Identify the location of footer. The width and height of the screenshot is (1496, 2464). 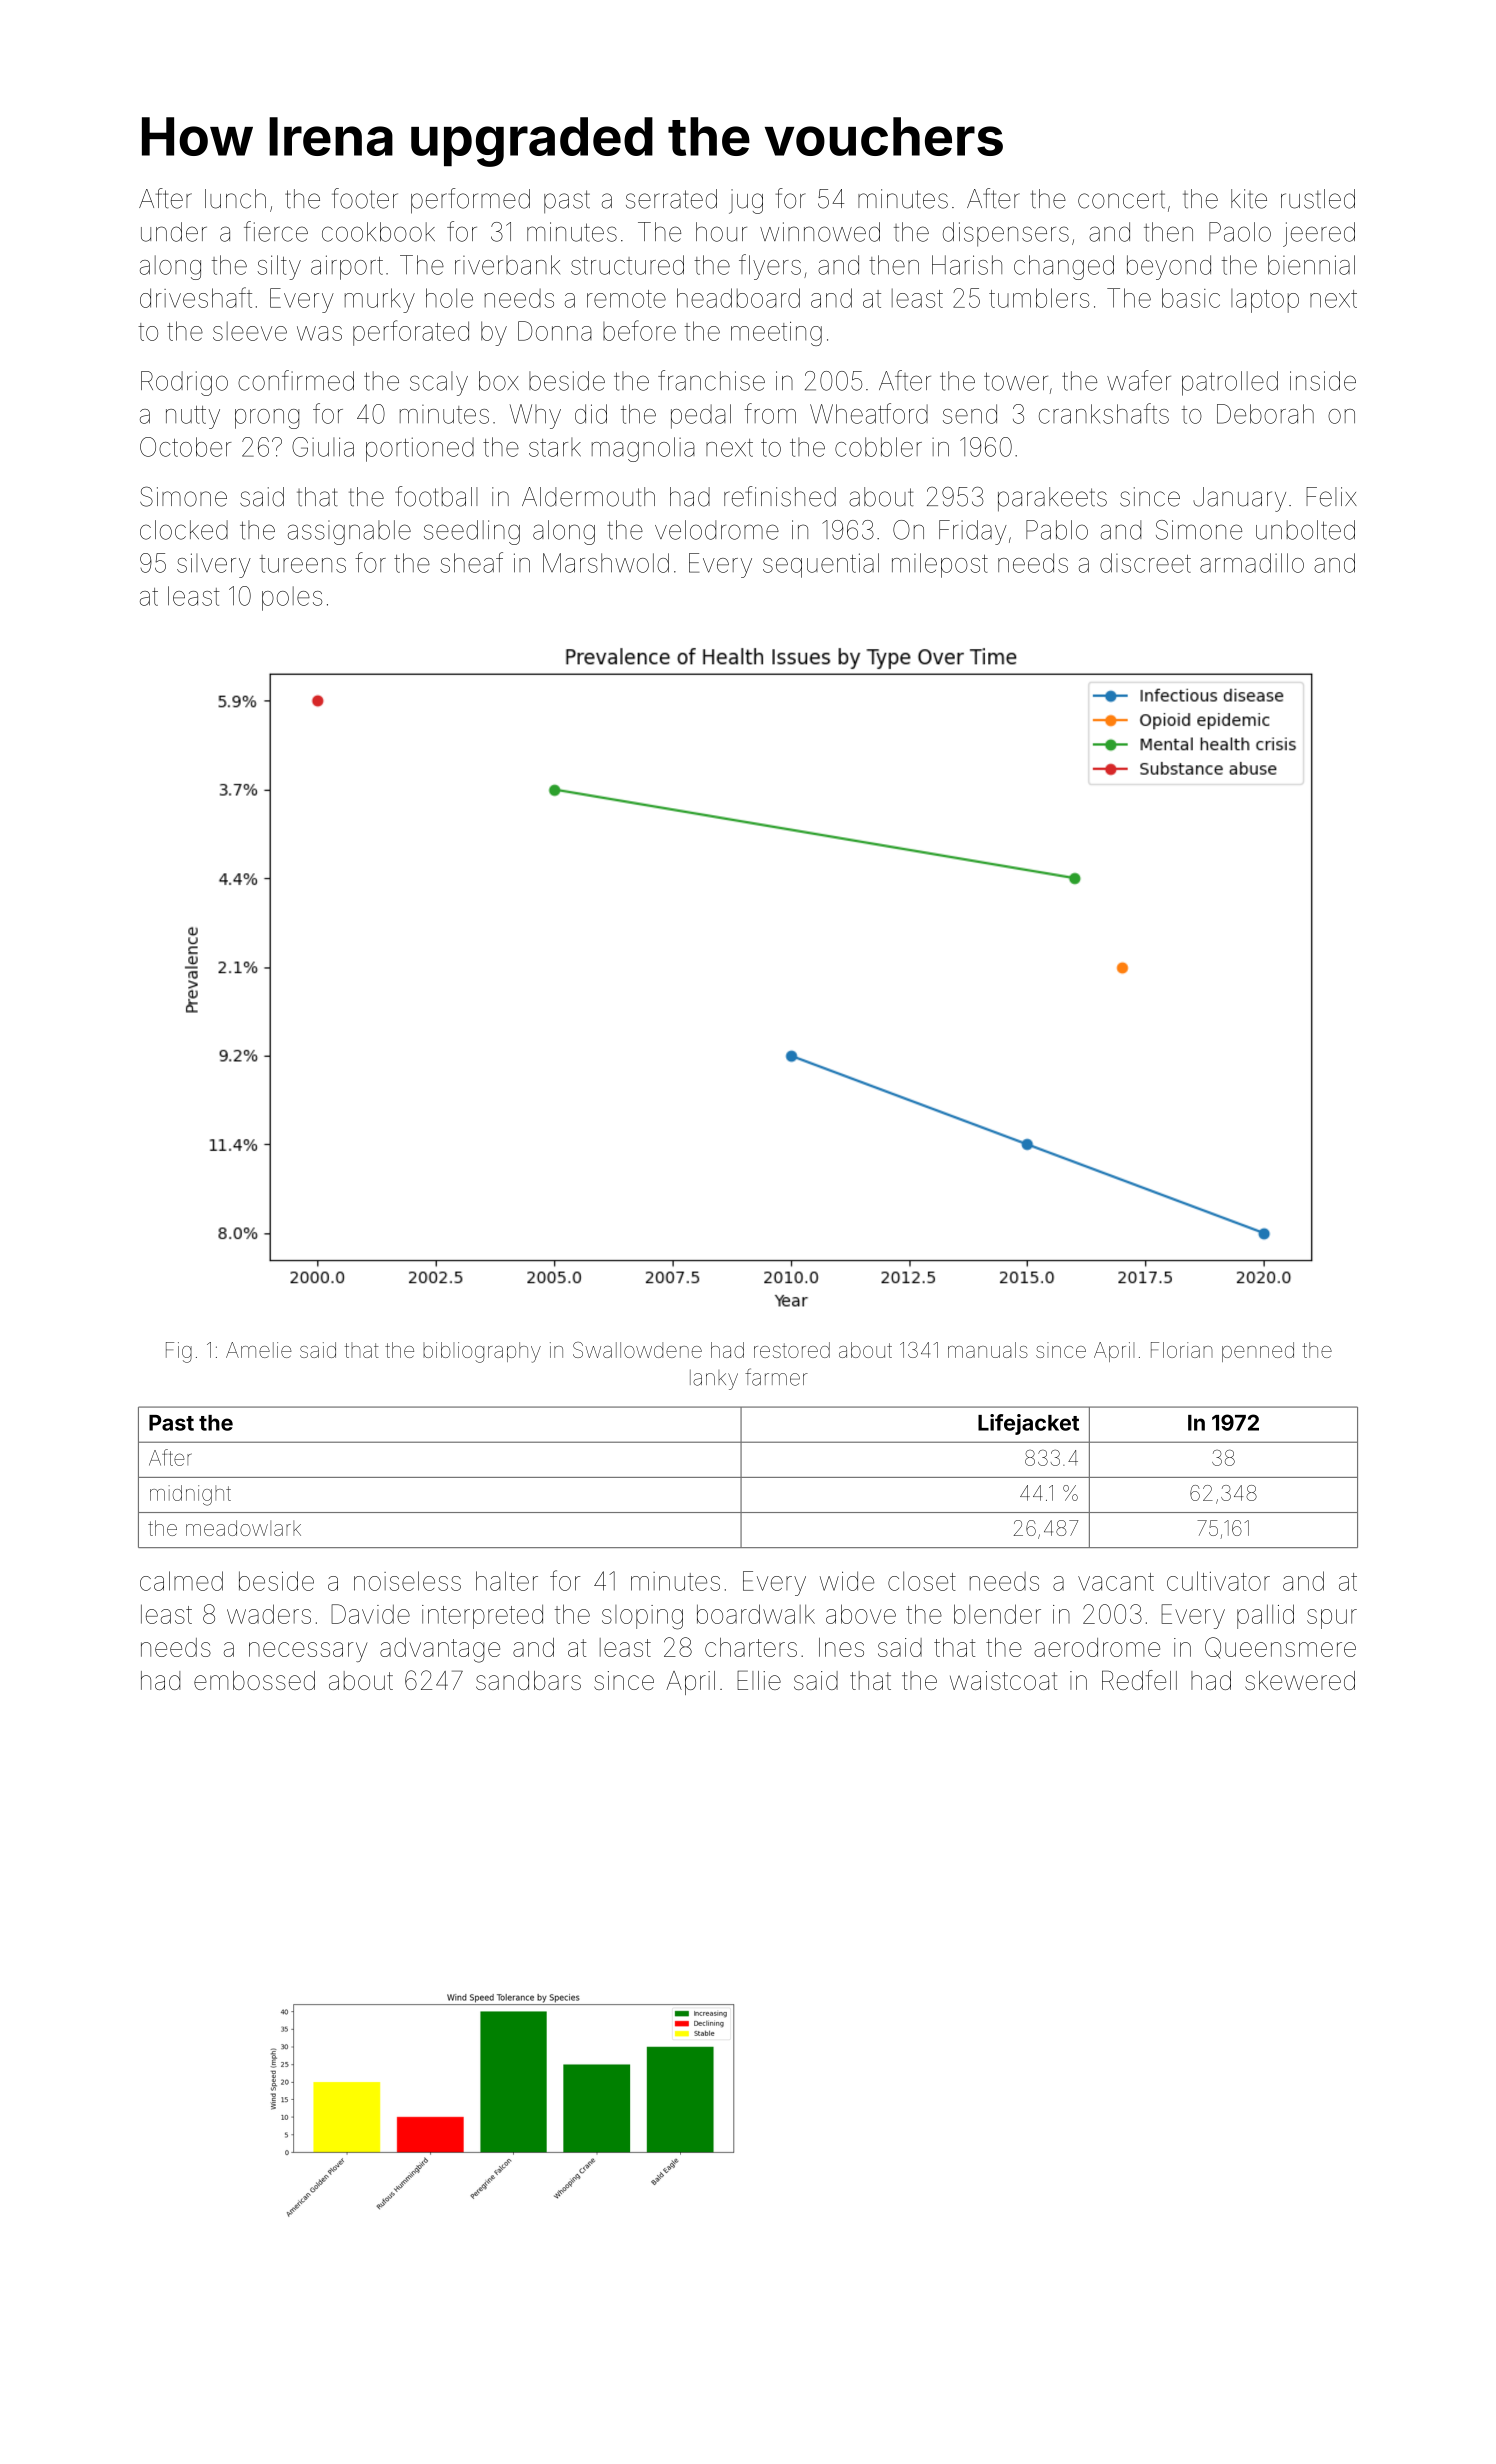
(365, 198).
